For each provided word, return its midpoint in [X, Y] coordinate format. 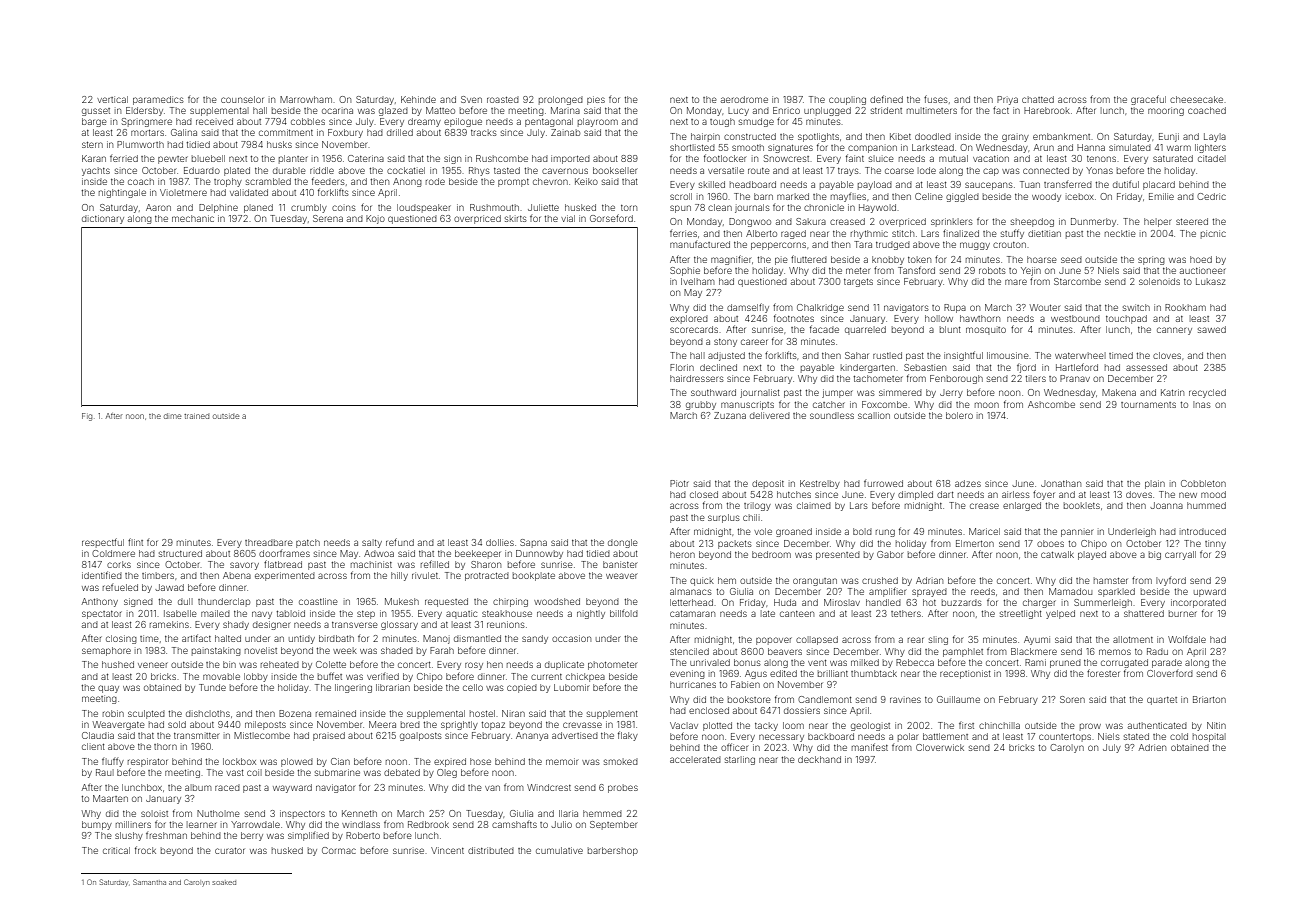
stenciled [689, 651]
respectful [103, 543]
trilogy [757, 506]
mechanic [193, 218]
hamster [1111, 580]
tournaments [1148, 405]
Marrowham [306, 99]
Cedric [1211, 196]
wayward [292, 788]
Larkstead [933, 147]
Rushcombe [502, 158]
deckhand [819, 759]
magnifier [731, 260]
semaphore [106, 651]
